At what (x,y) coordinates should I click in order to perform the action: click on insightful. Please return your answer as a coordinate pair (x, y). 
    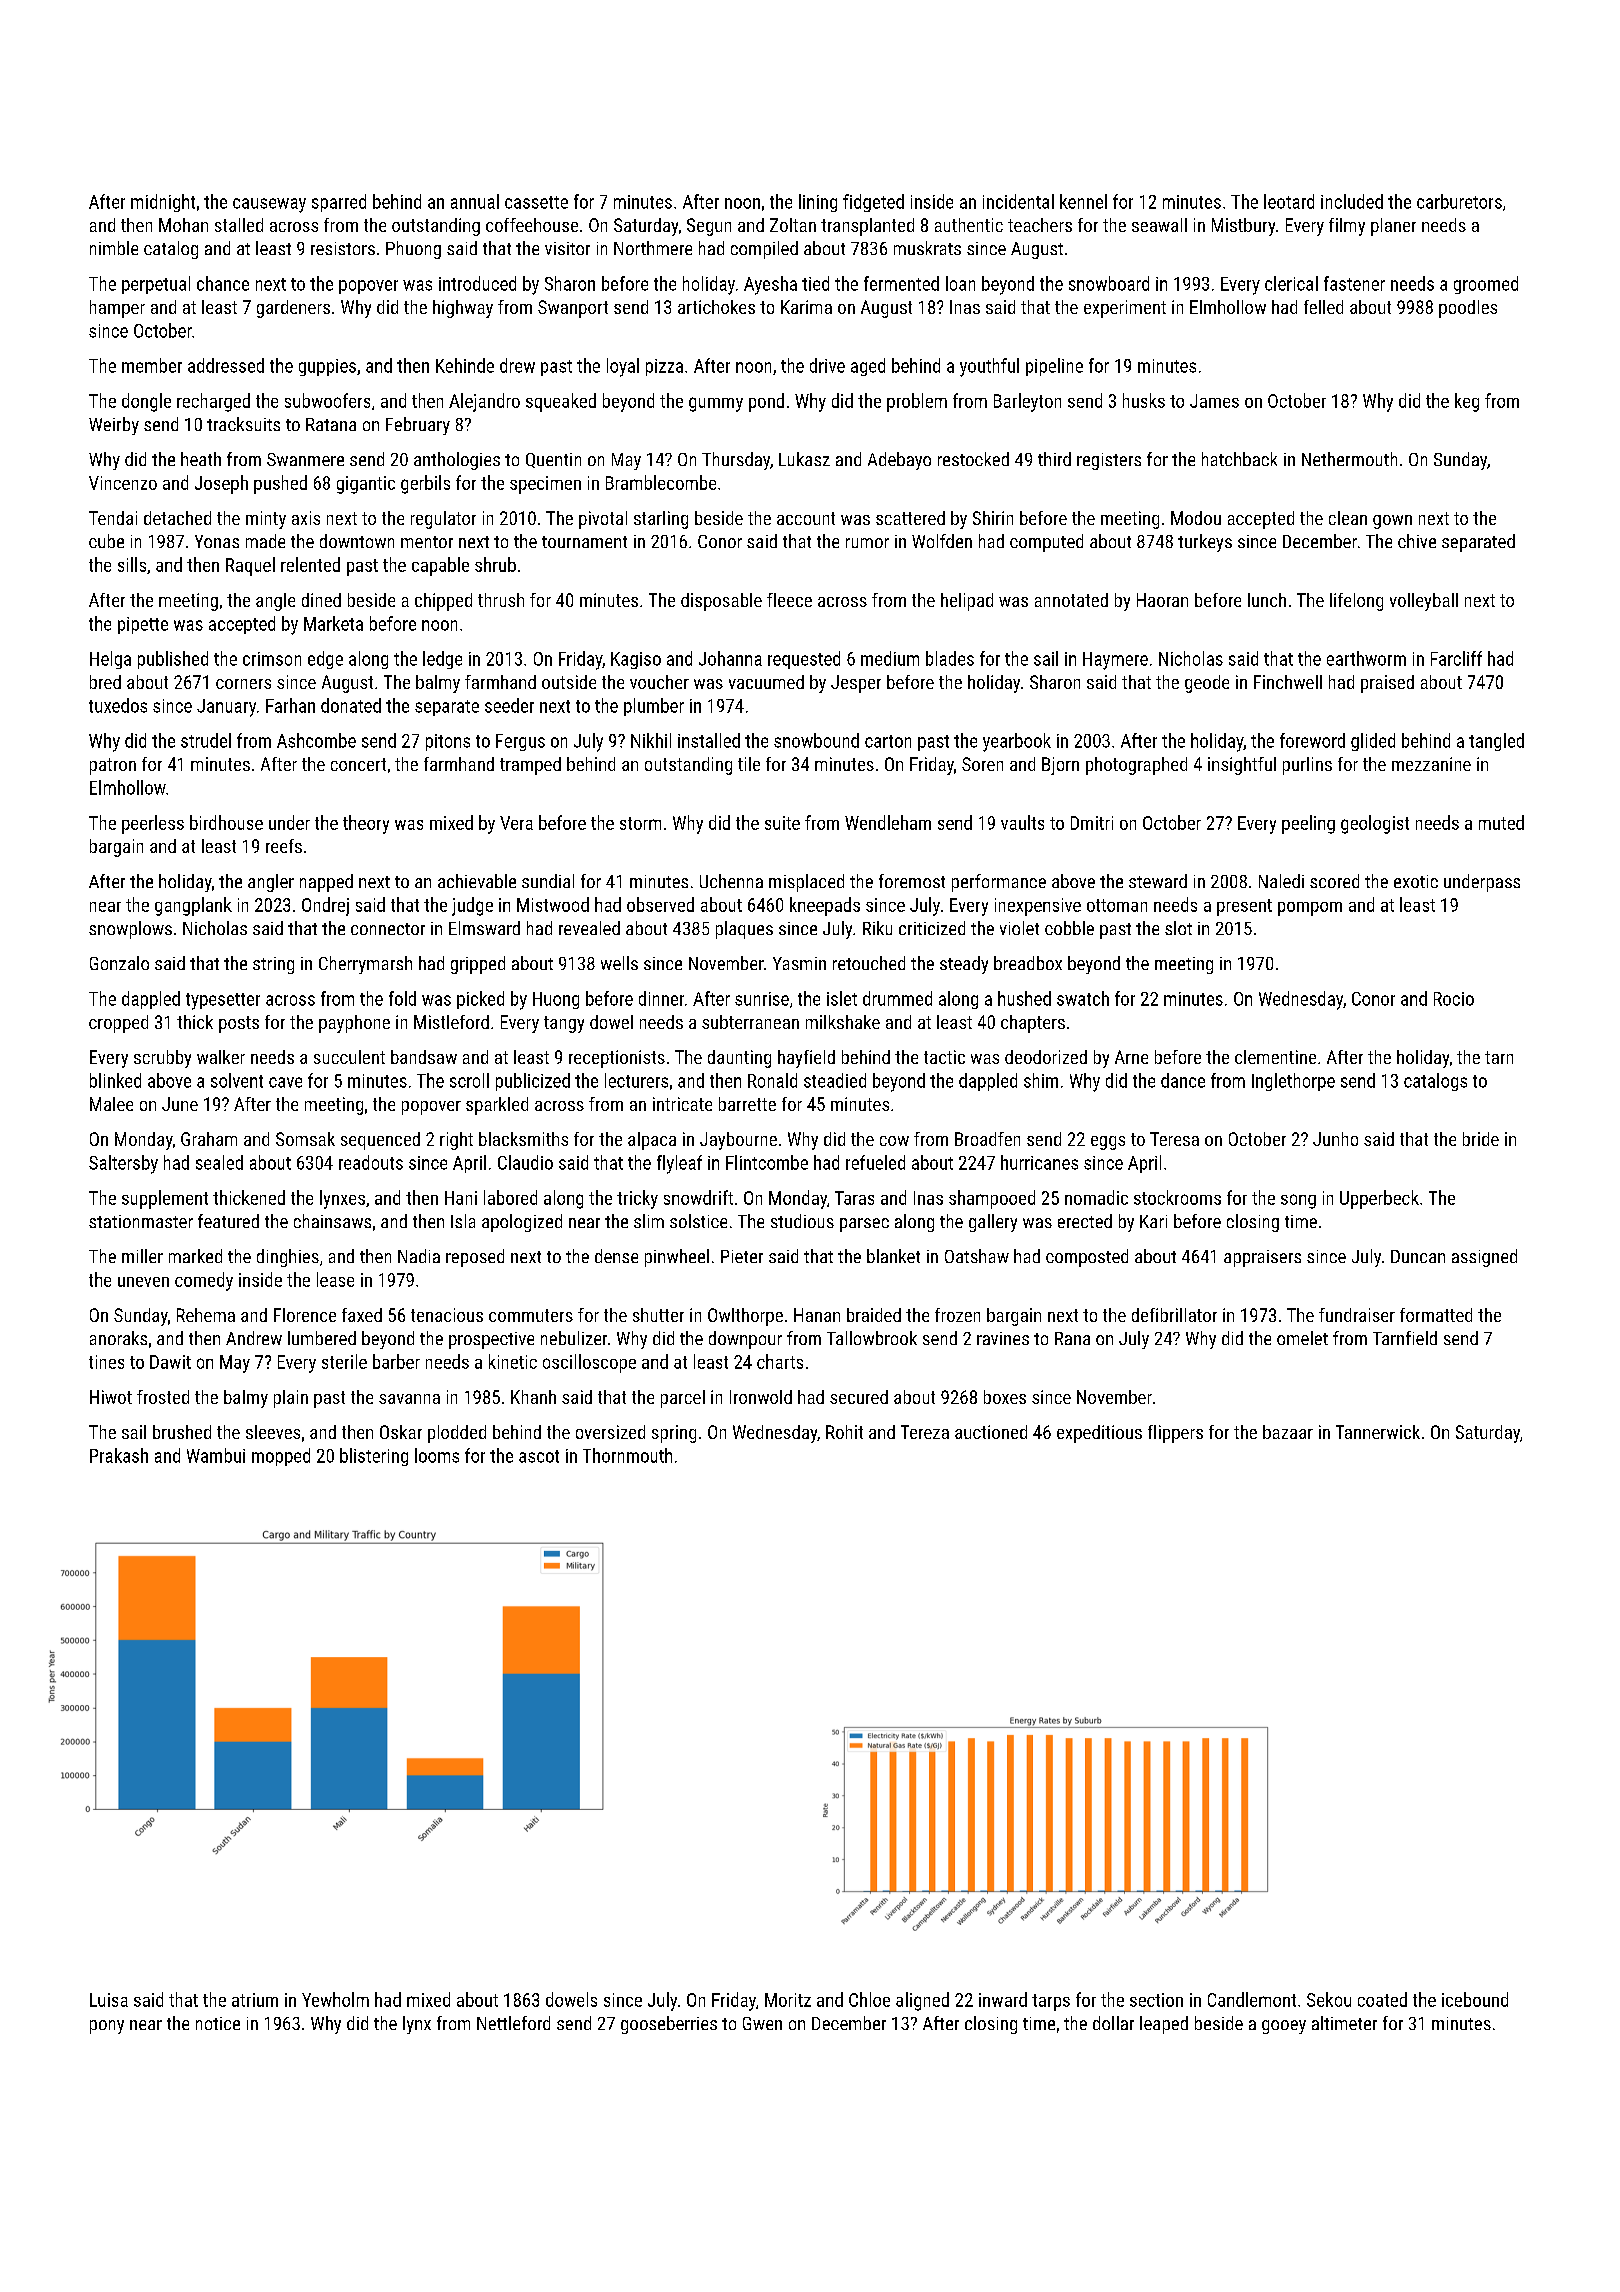
    Looking at the image, I should click on (1242, 766).
